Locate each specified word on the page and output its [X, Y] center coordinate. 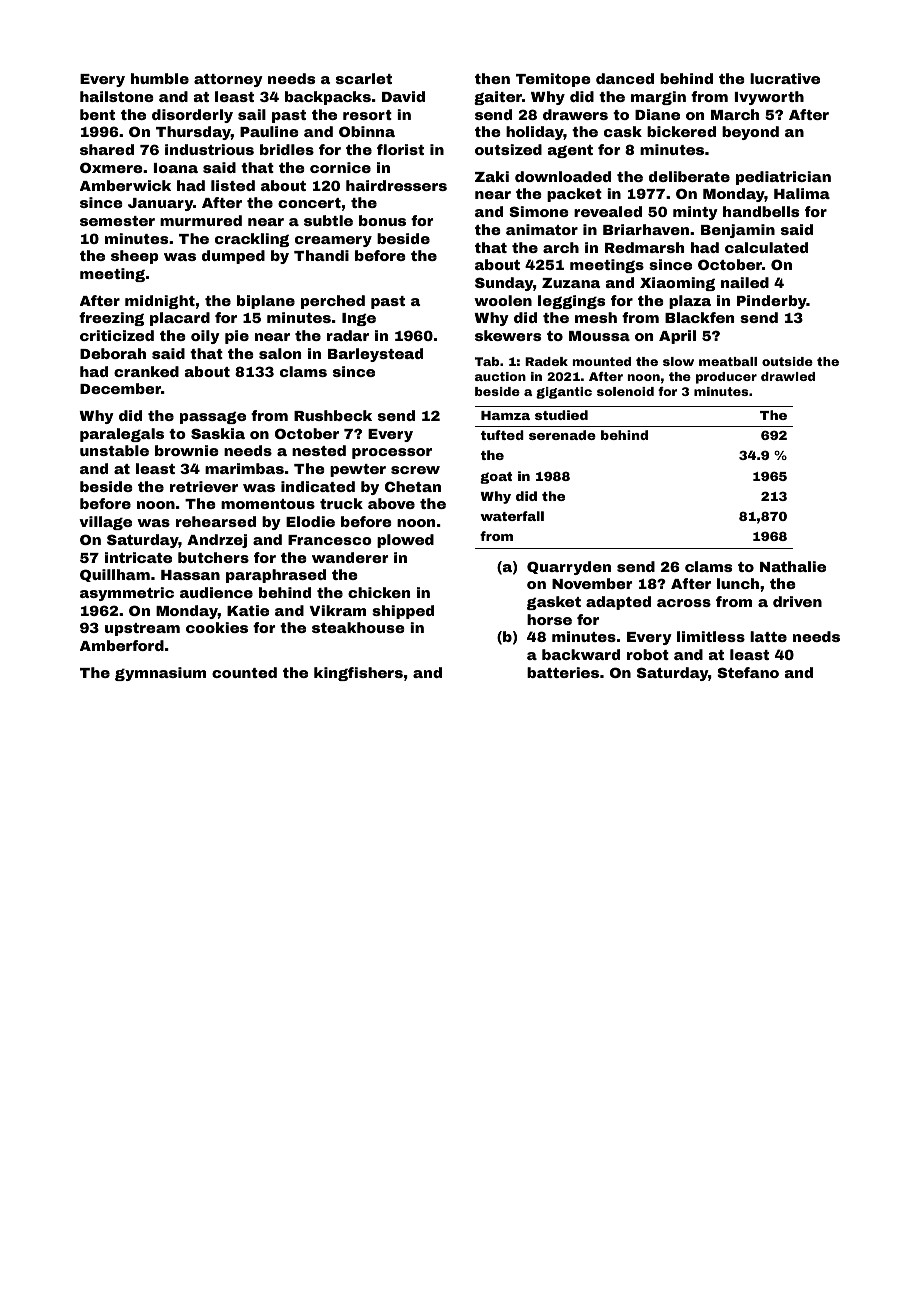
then [492, 78]
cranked [146, 371]
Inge [359, 319]
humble [160, 78]
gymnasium [160, 674]
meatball [728, 361]
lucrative [785, 78]
